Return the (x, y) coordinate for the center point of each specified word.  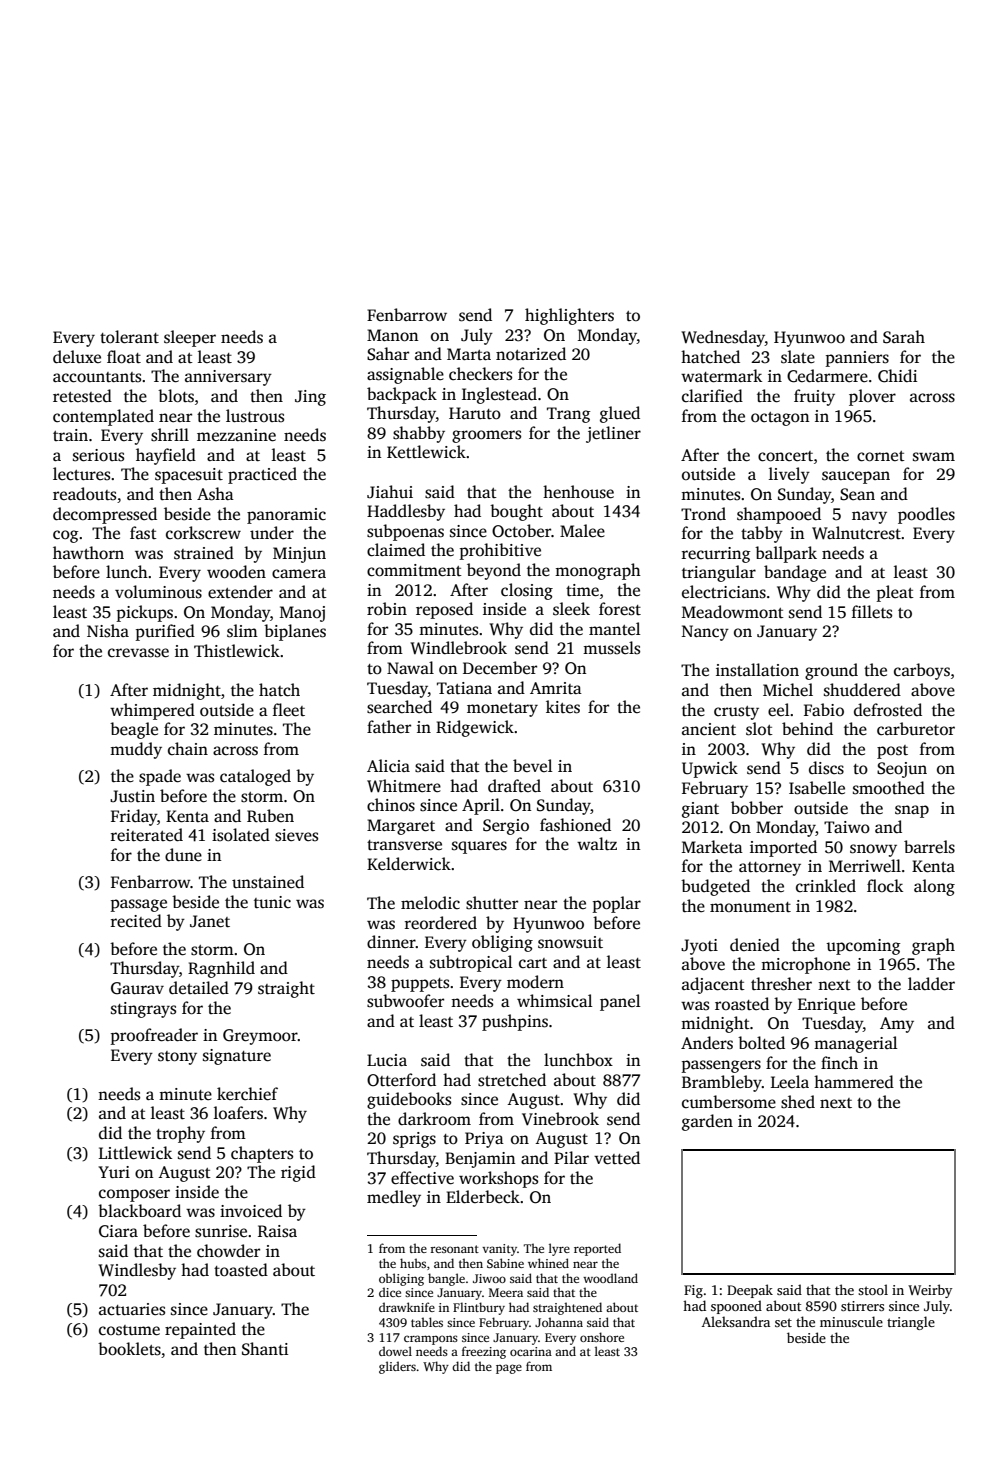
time (582, 590)
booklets (129, 1349)
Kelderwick (409, 864)
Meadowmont (733, 612)
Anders (707, 1043)
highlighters (569, 316)
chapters (262, 1154)
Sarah (904, 337)
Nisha (108, 631)
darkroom (434, 1118)
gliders (397, 1367)
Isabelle (817, 788)
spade (160, 777)
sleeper (190, 338)
